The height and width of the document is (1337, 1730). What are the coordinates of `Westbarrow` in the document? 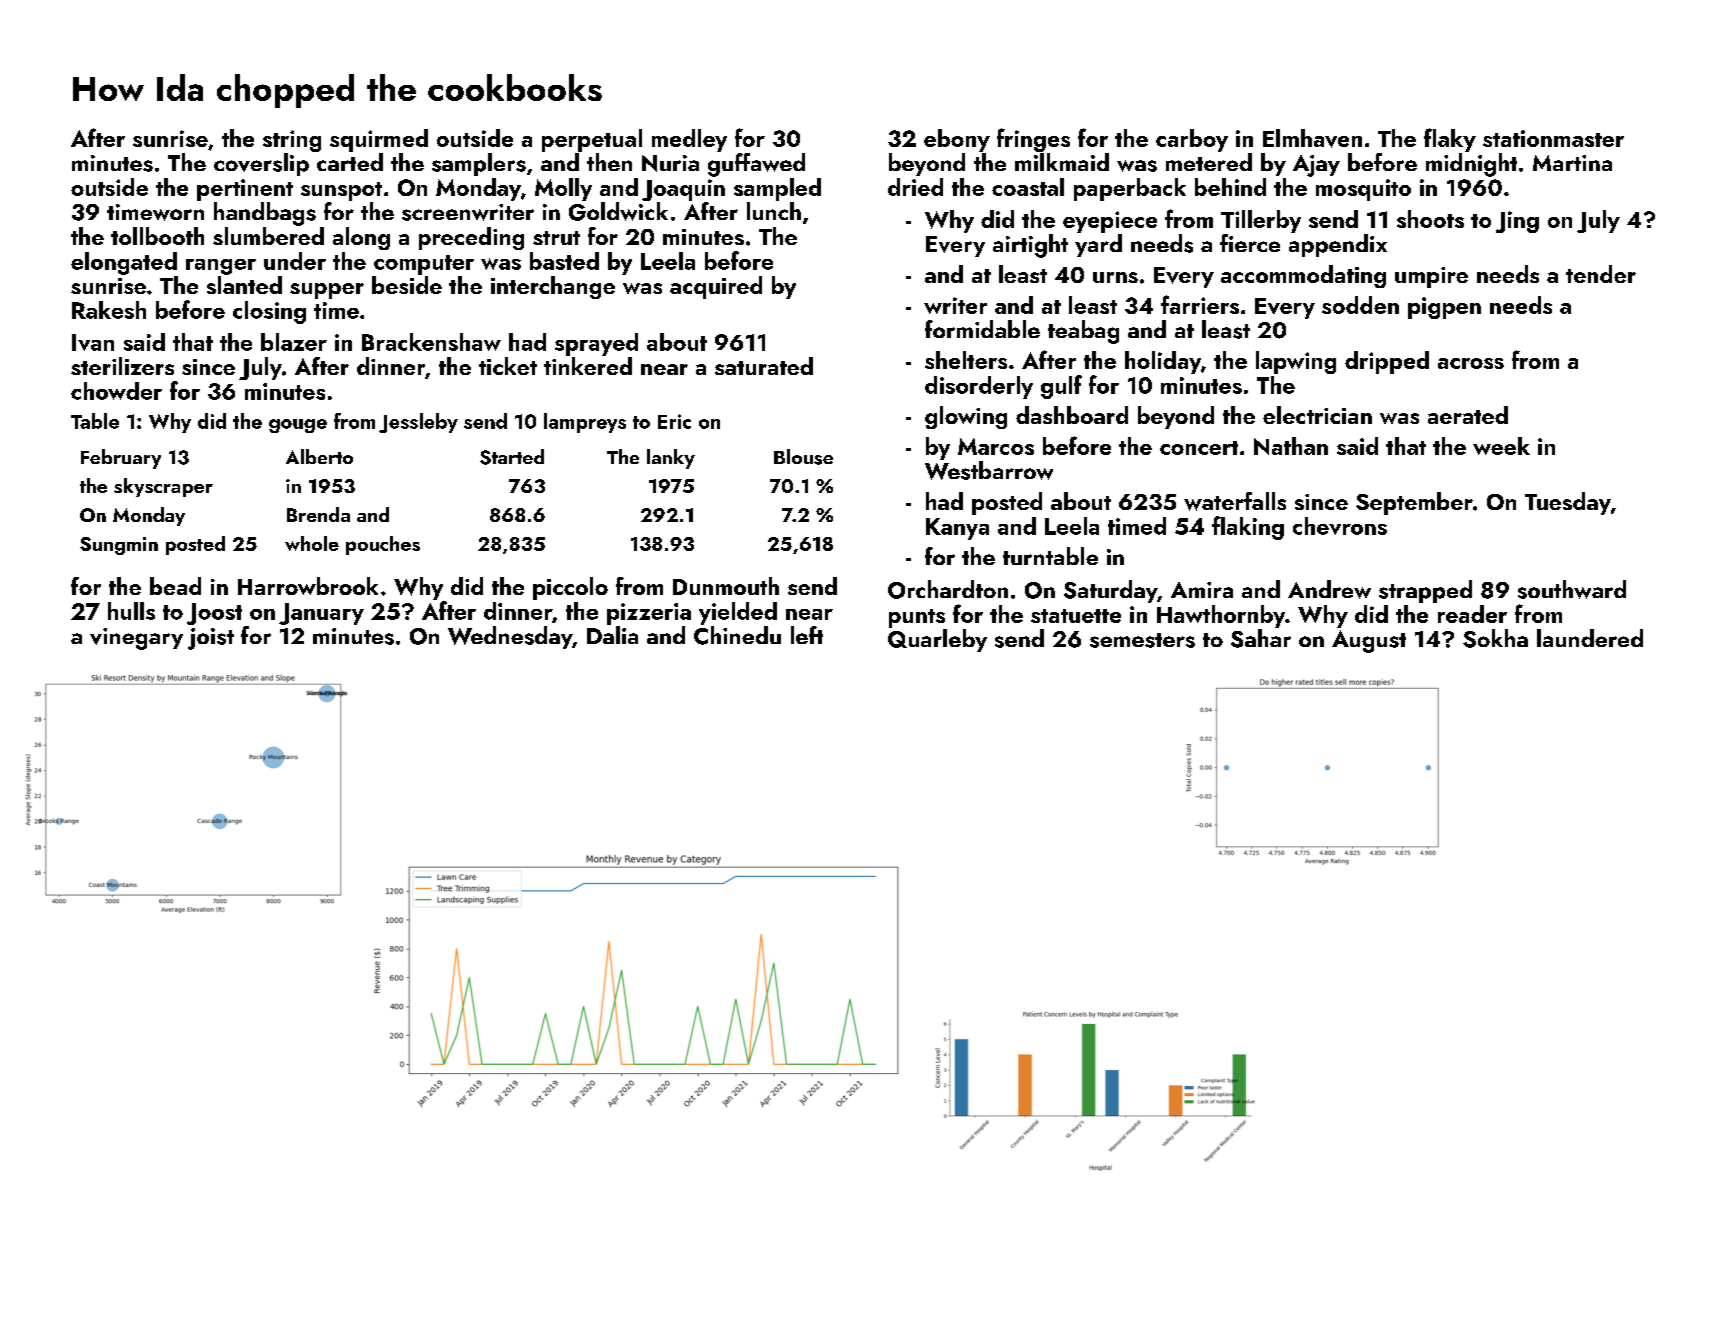 It's located at (989, 470).
